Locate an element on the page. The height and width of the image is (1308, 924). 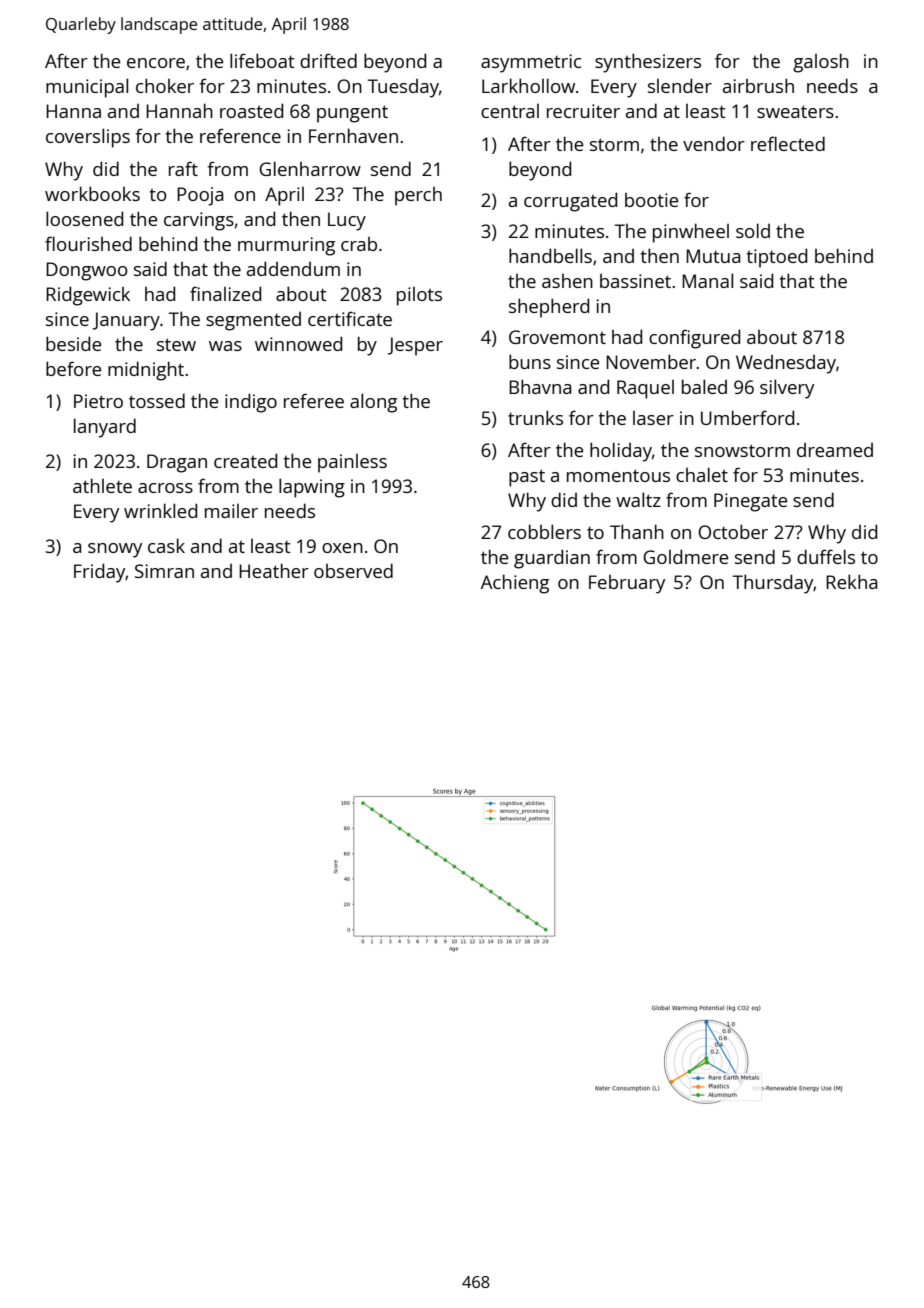
synthesizers is located at coordinates (648, 63).
